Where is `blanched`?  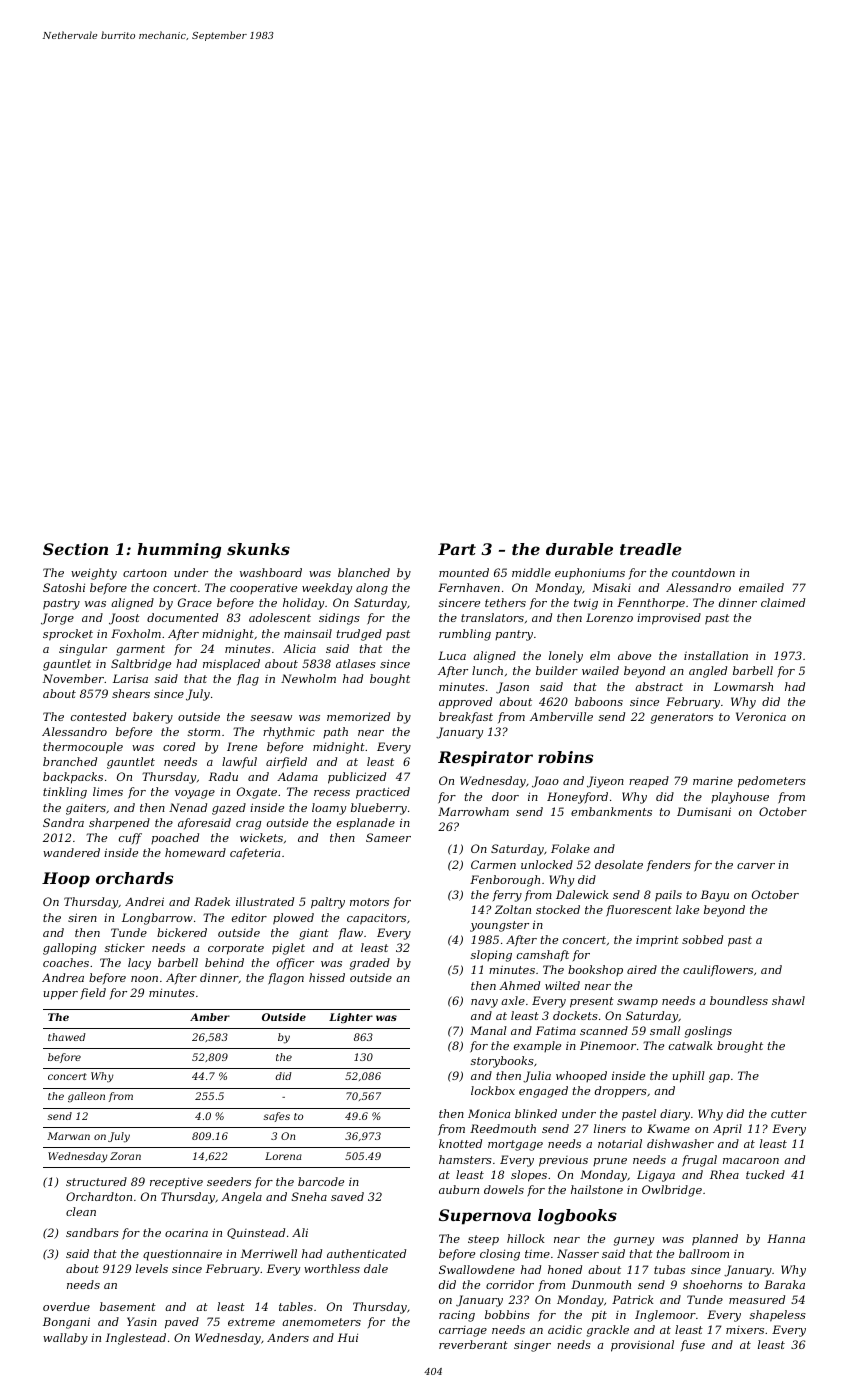
blanched is located at coordinates (364, 572).
